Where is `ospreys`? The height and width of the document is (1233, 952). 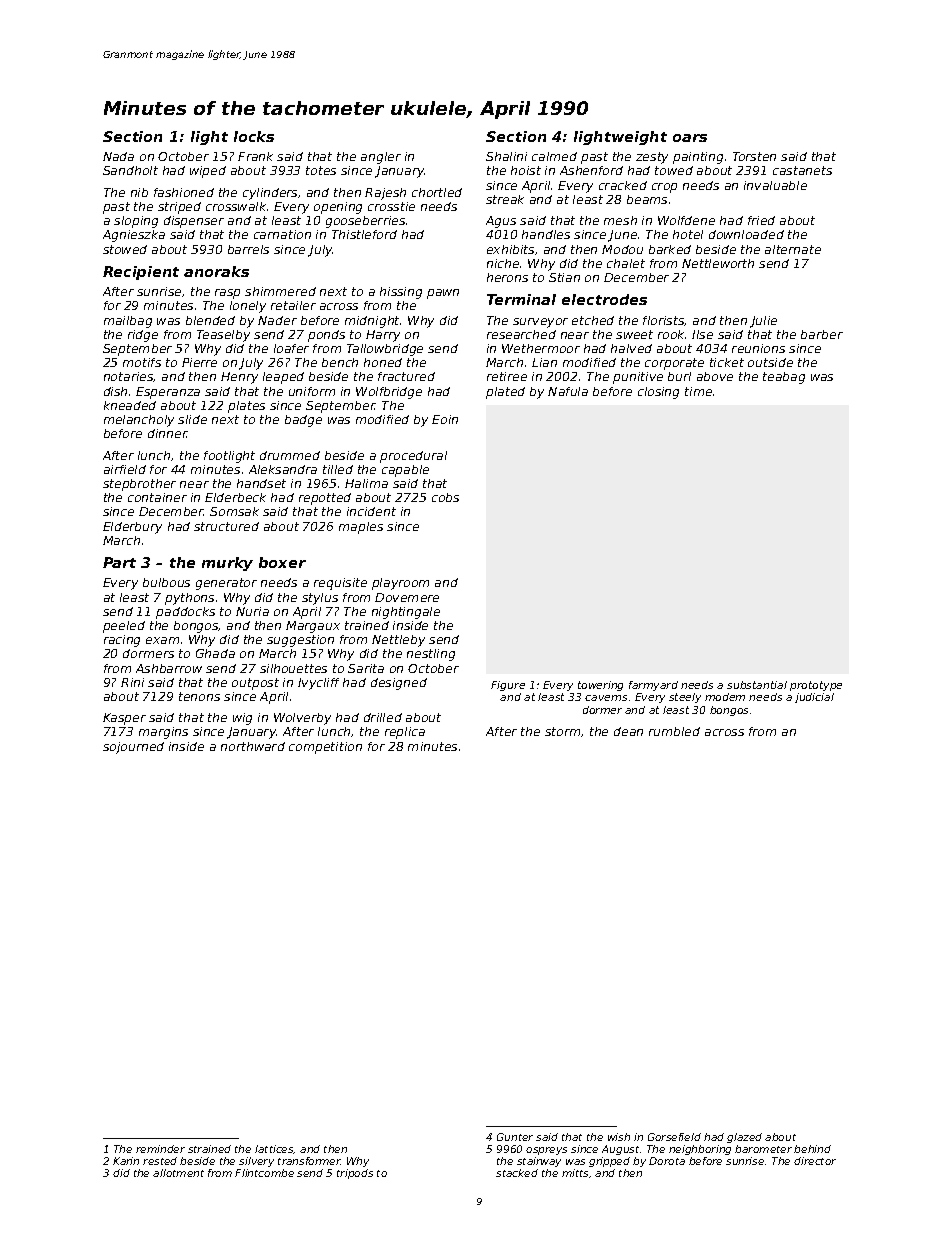
ospreys is located at coordinates (546, 1151).
